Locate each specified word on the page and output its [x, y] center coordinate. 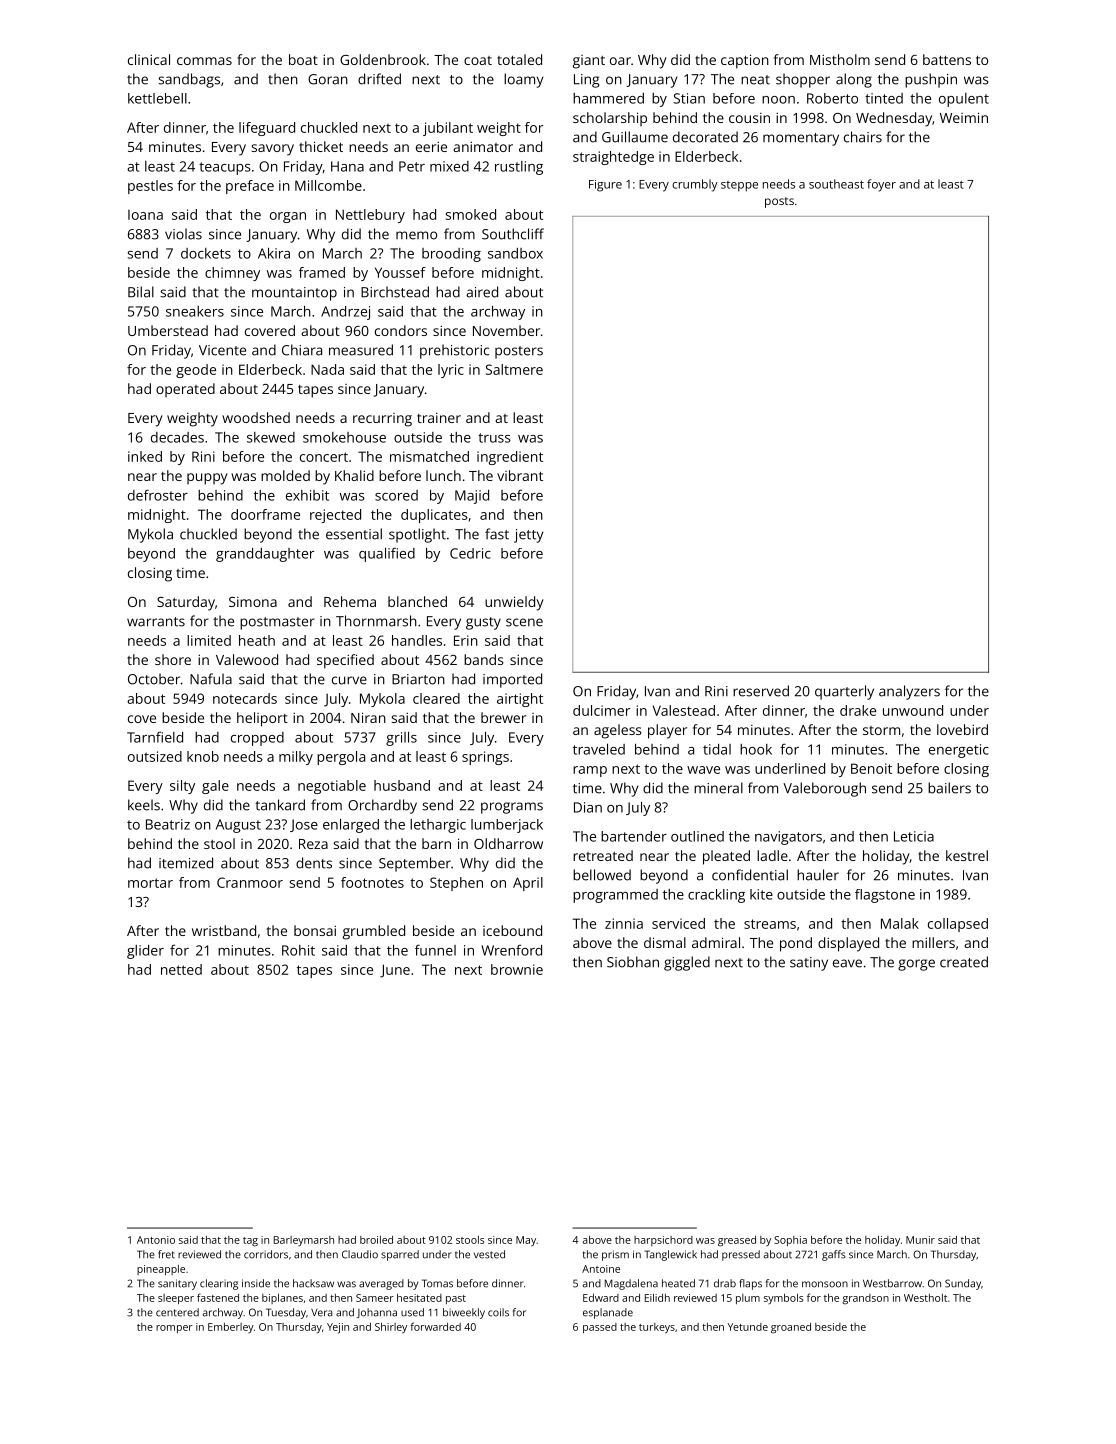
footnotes [372, 882]
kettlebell [157, 98]
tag [250, 1242]
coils [498, 1312]
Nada [327, 369]
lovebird [962, 729]
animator [483, 146]
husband [402, 785]
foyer [881, 185]
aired [482, 292]
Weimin [964, 117]
